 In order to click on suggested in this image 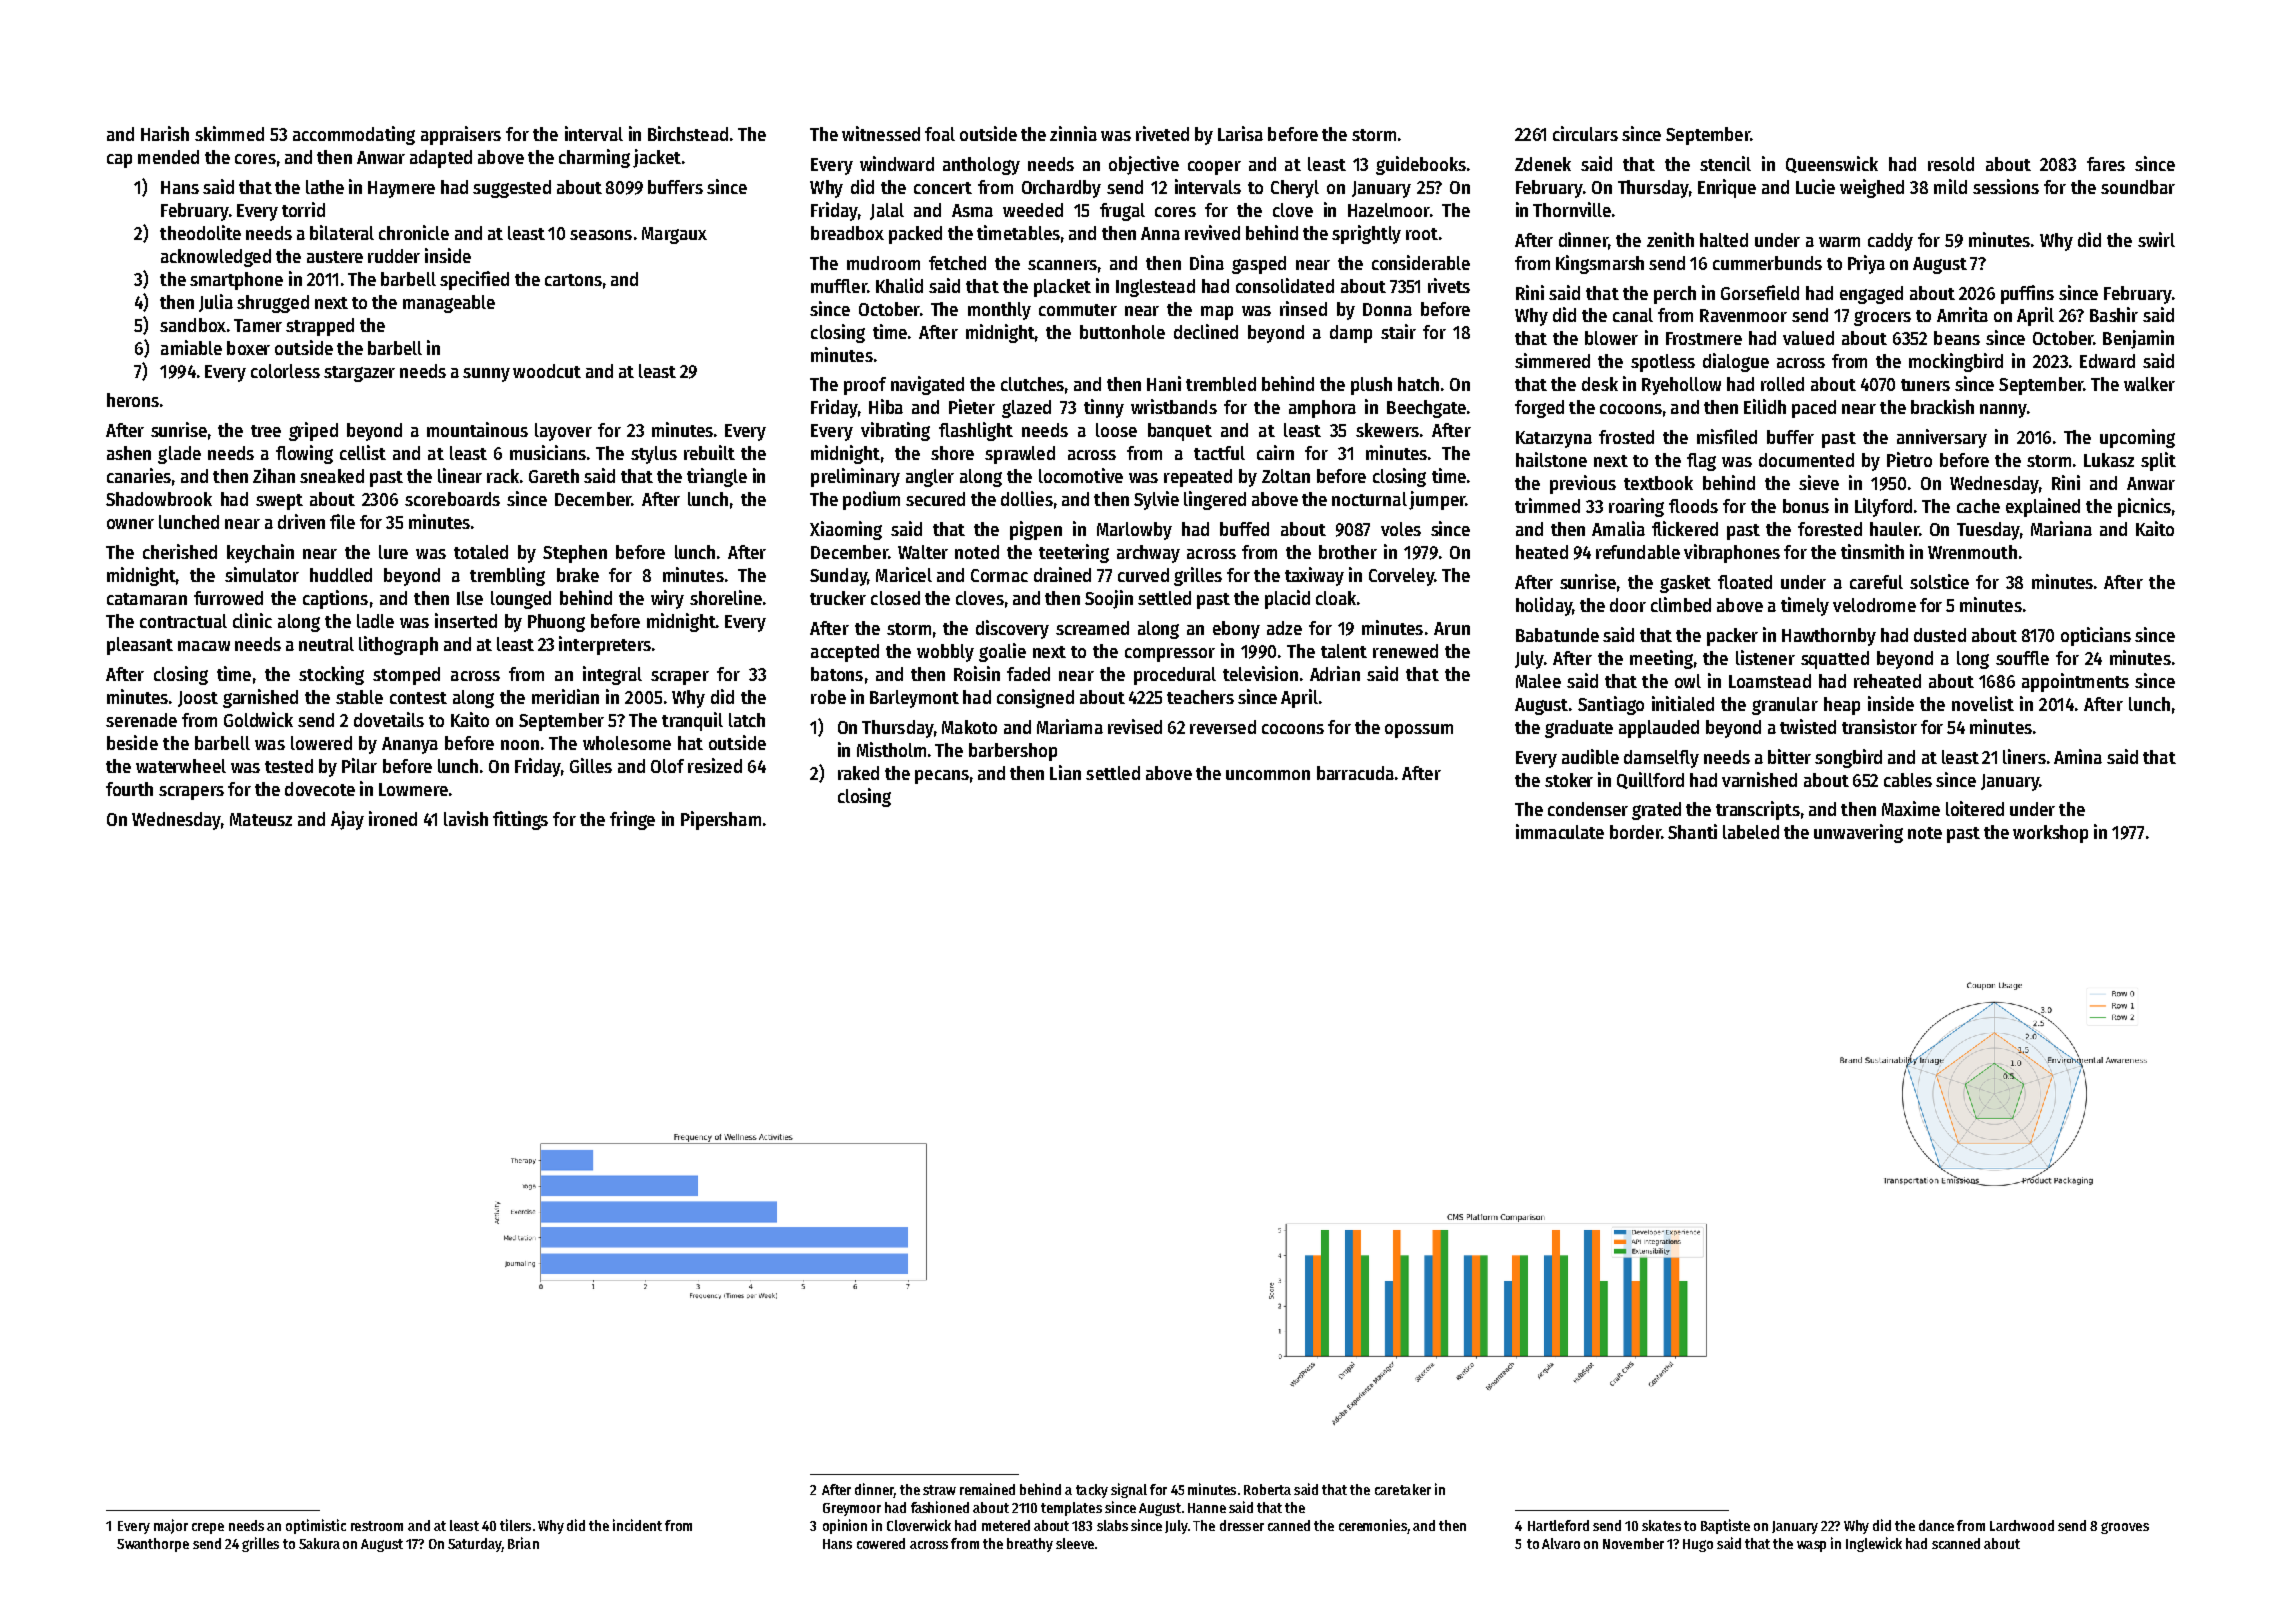, I will do `click(512, 189)`.
